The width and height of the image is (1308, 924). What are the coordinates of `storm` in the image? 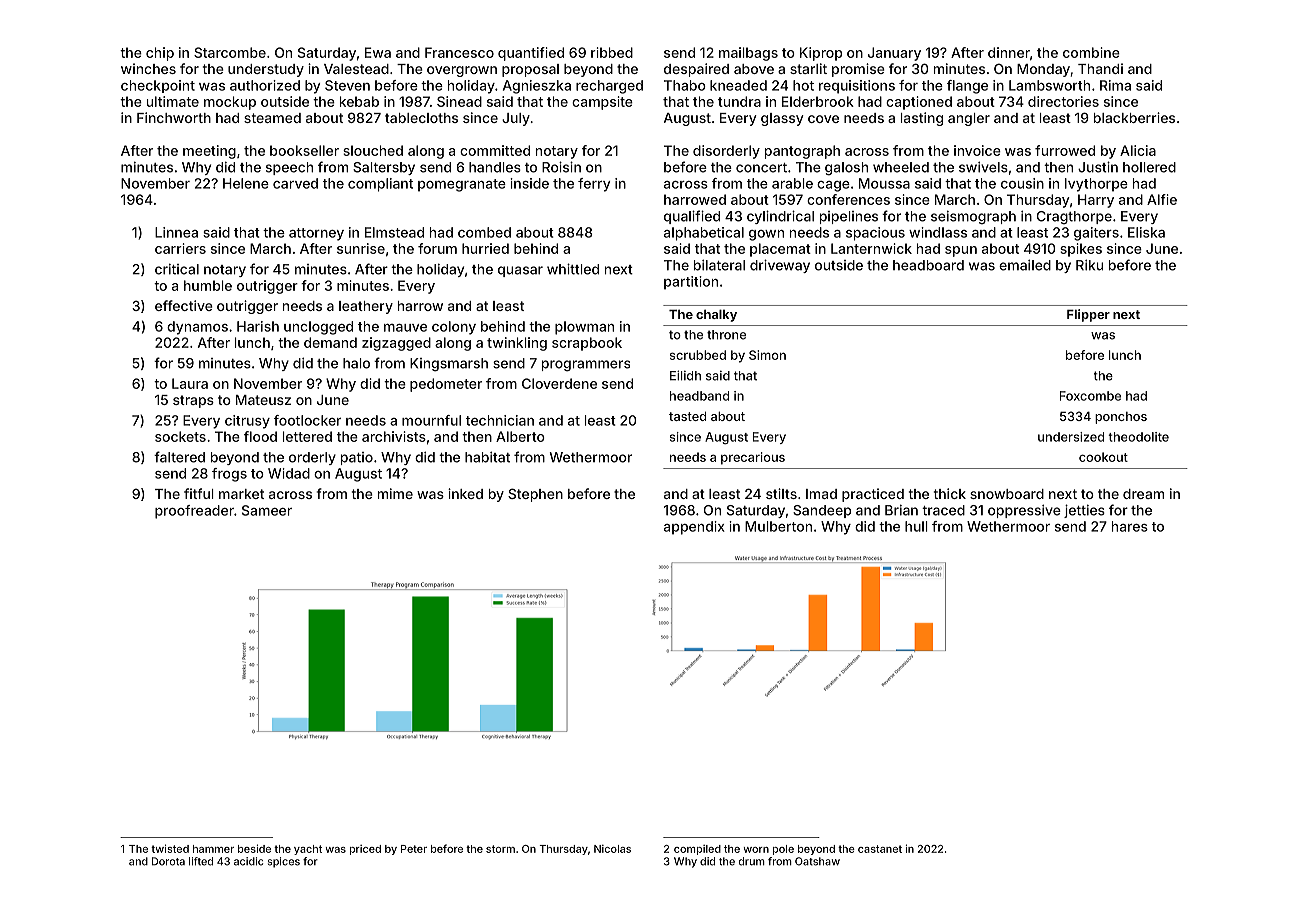 It's located at (500, 849).
